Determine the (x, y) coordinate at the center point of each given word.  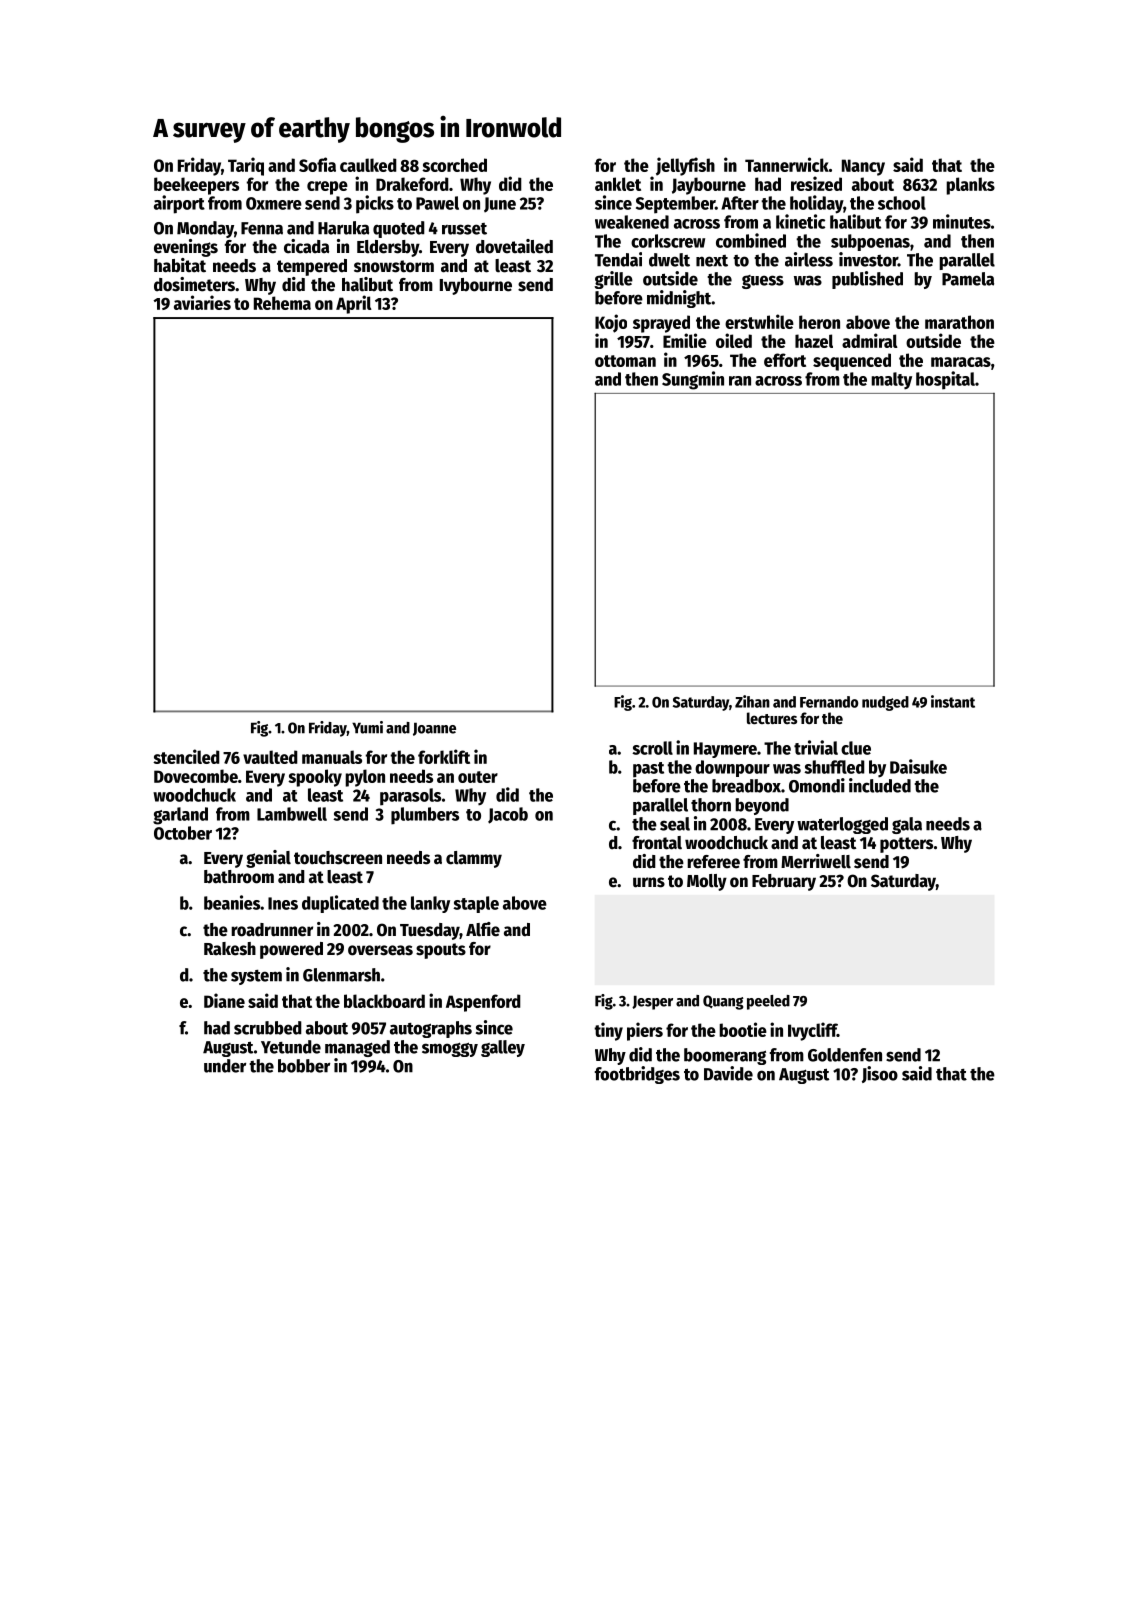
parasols (410, 797)
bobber (304, 1066)
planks (970, 186)
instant (953, 701)
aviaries (202, 302)
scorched (454, 165)
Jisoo (880, 1074)
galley (503, 1048)
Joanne (434, 729)
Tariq (246, 166)
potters (906, 845)
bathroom (239, 877)
